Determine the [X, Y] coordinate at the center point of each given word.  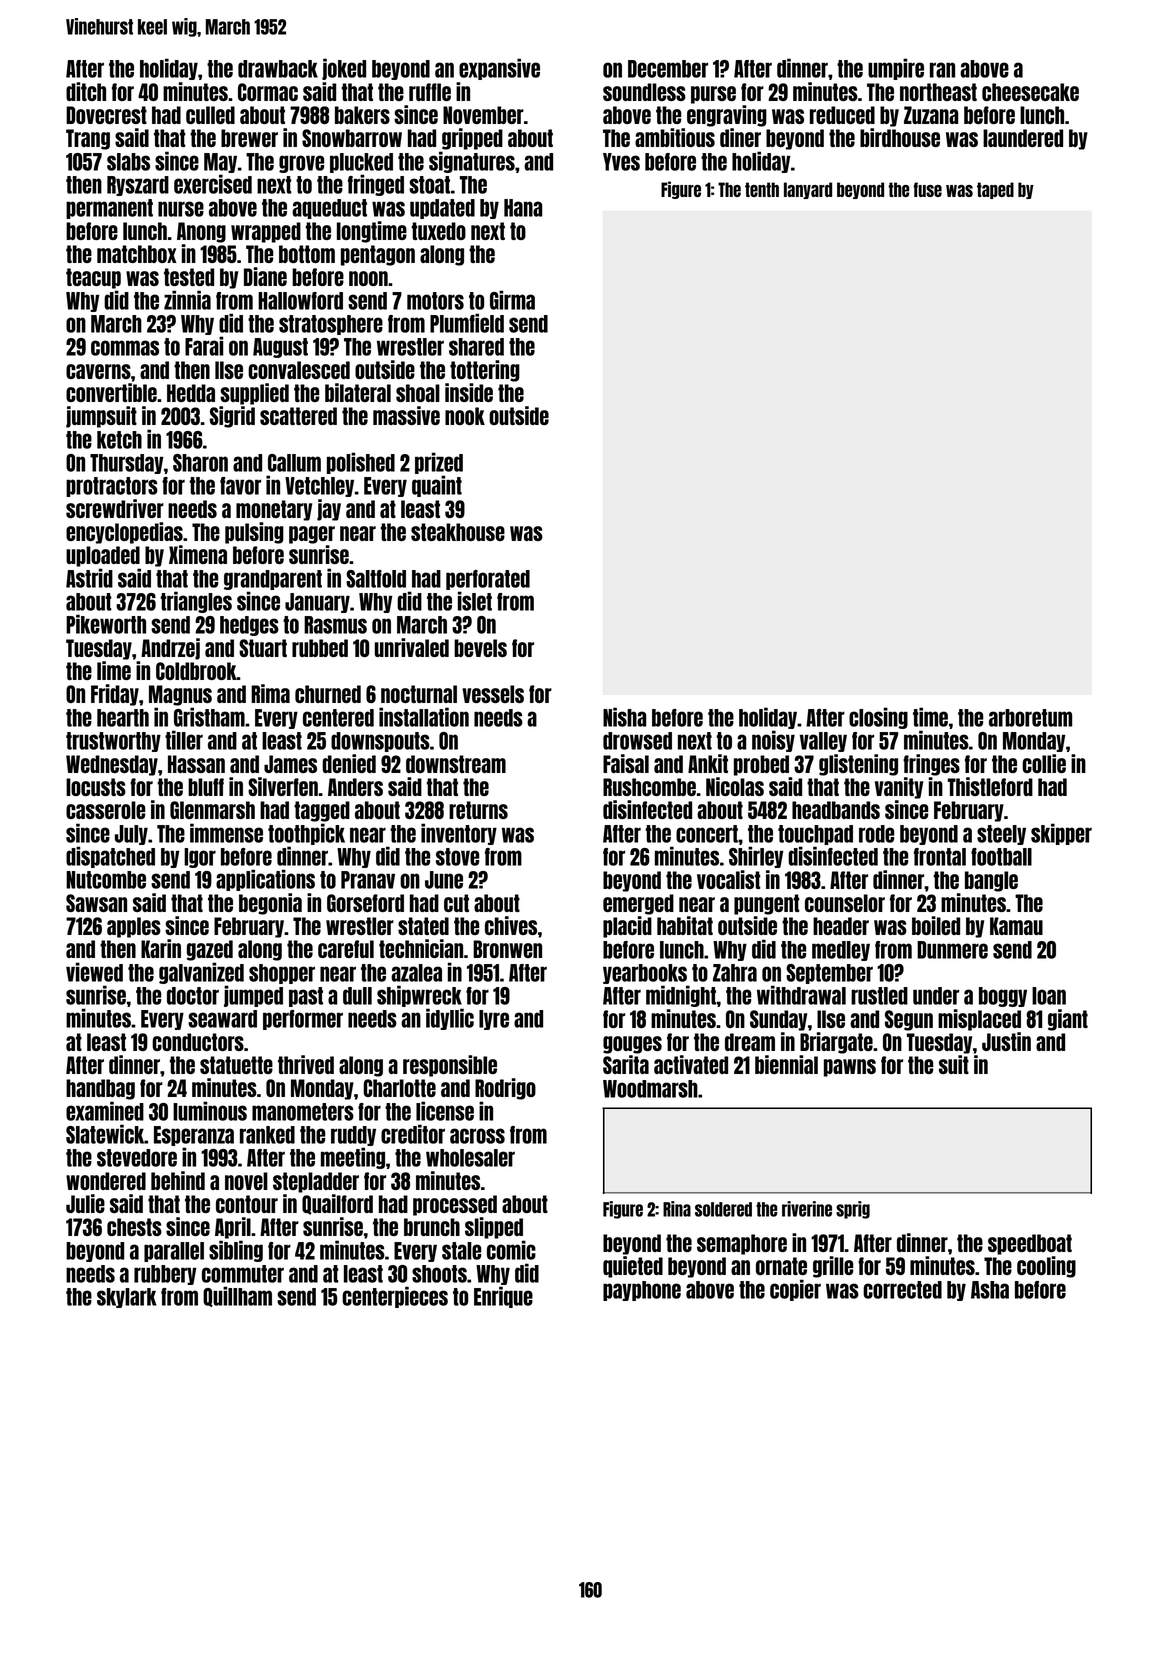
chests [134, 1227]
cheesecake [1030, 92]
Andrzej [170, 649]
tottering [485, 371]
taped [995, 190]
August [280, 348]
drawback [278, 69]
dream [750, 1042]
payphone [642, 1291]
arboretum [1030, 718]
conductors [198, 1042]
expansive [499, 69]
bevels [480, 648]
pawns [850, 1068]
